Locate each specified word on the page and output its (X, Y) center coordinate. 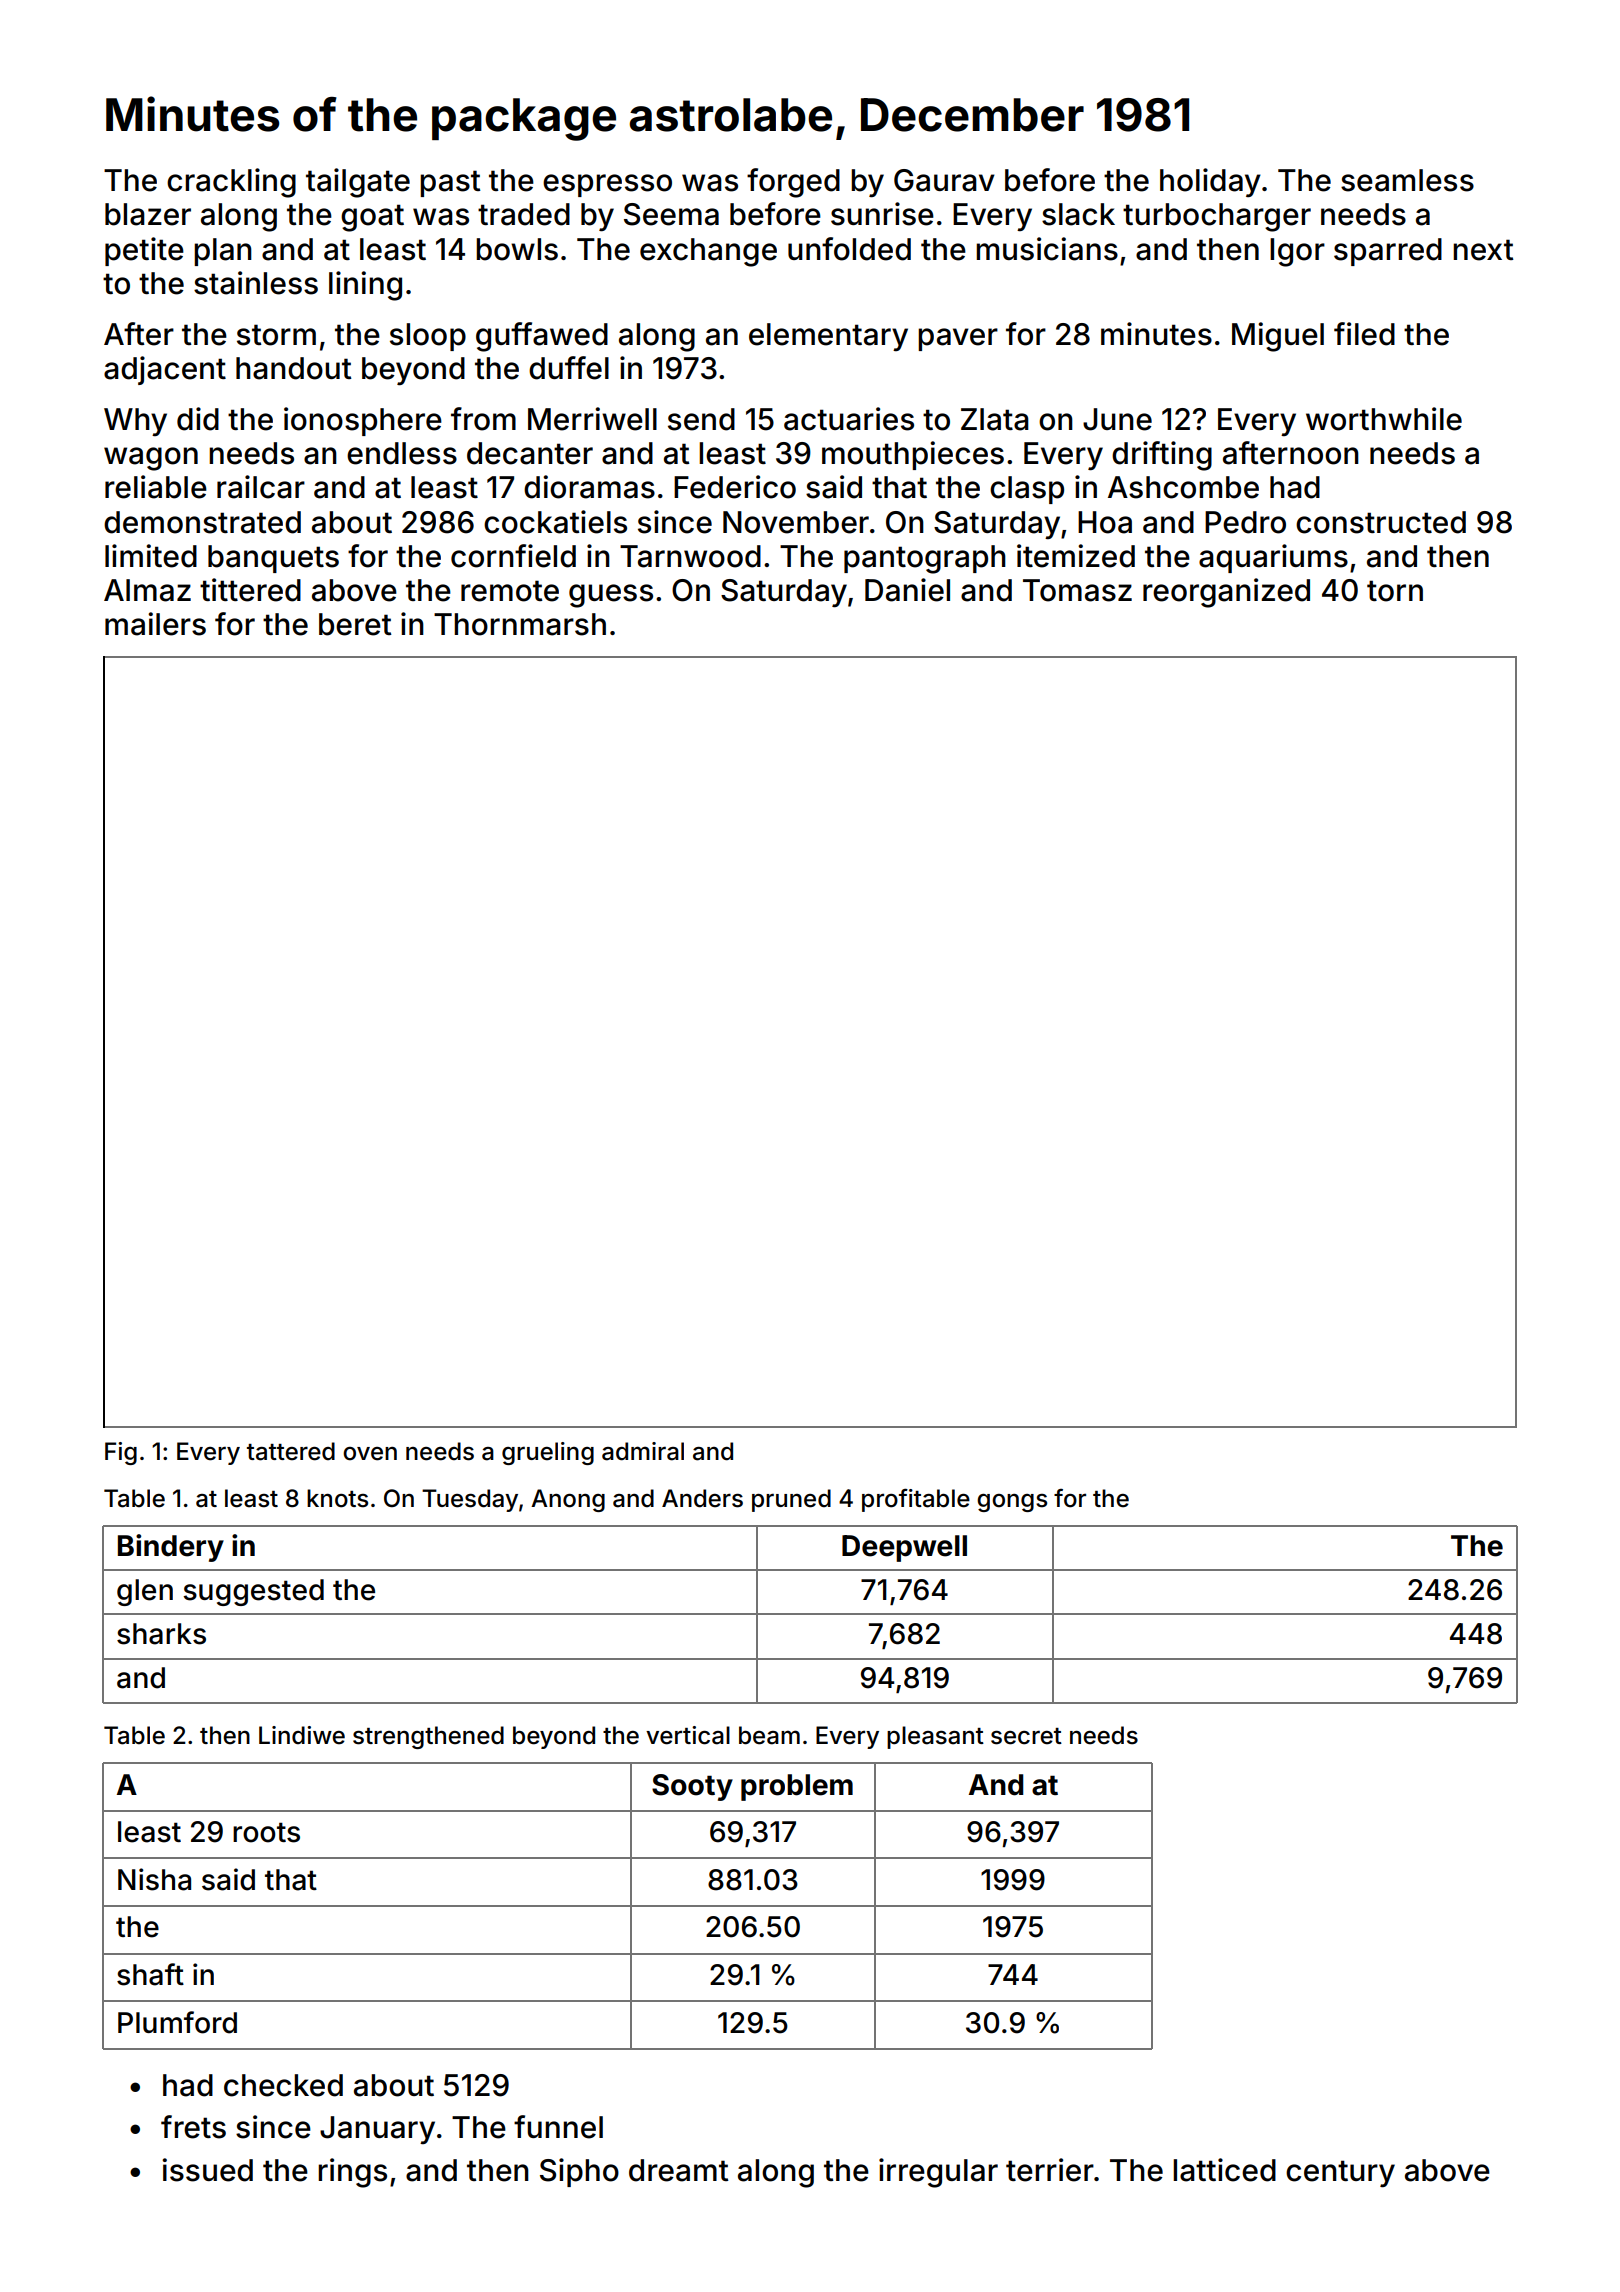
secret (1026, 1736)
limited (151, 556)
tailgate (358, 183)
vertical (688, 1735)
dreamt (679, 2170)
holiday (1210, 182)
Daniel (907, 590)
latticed (1224, 2170)
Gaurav (944, 180)
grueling (548, 1453)
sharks (161, 1634)
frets (193, 2127)
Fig (121, 1453)
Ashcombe (1183, 487)
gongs (1012, 1503)
